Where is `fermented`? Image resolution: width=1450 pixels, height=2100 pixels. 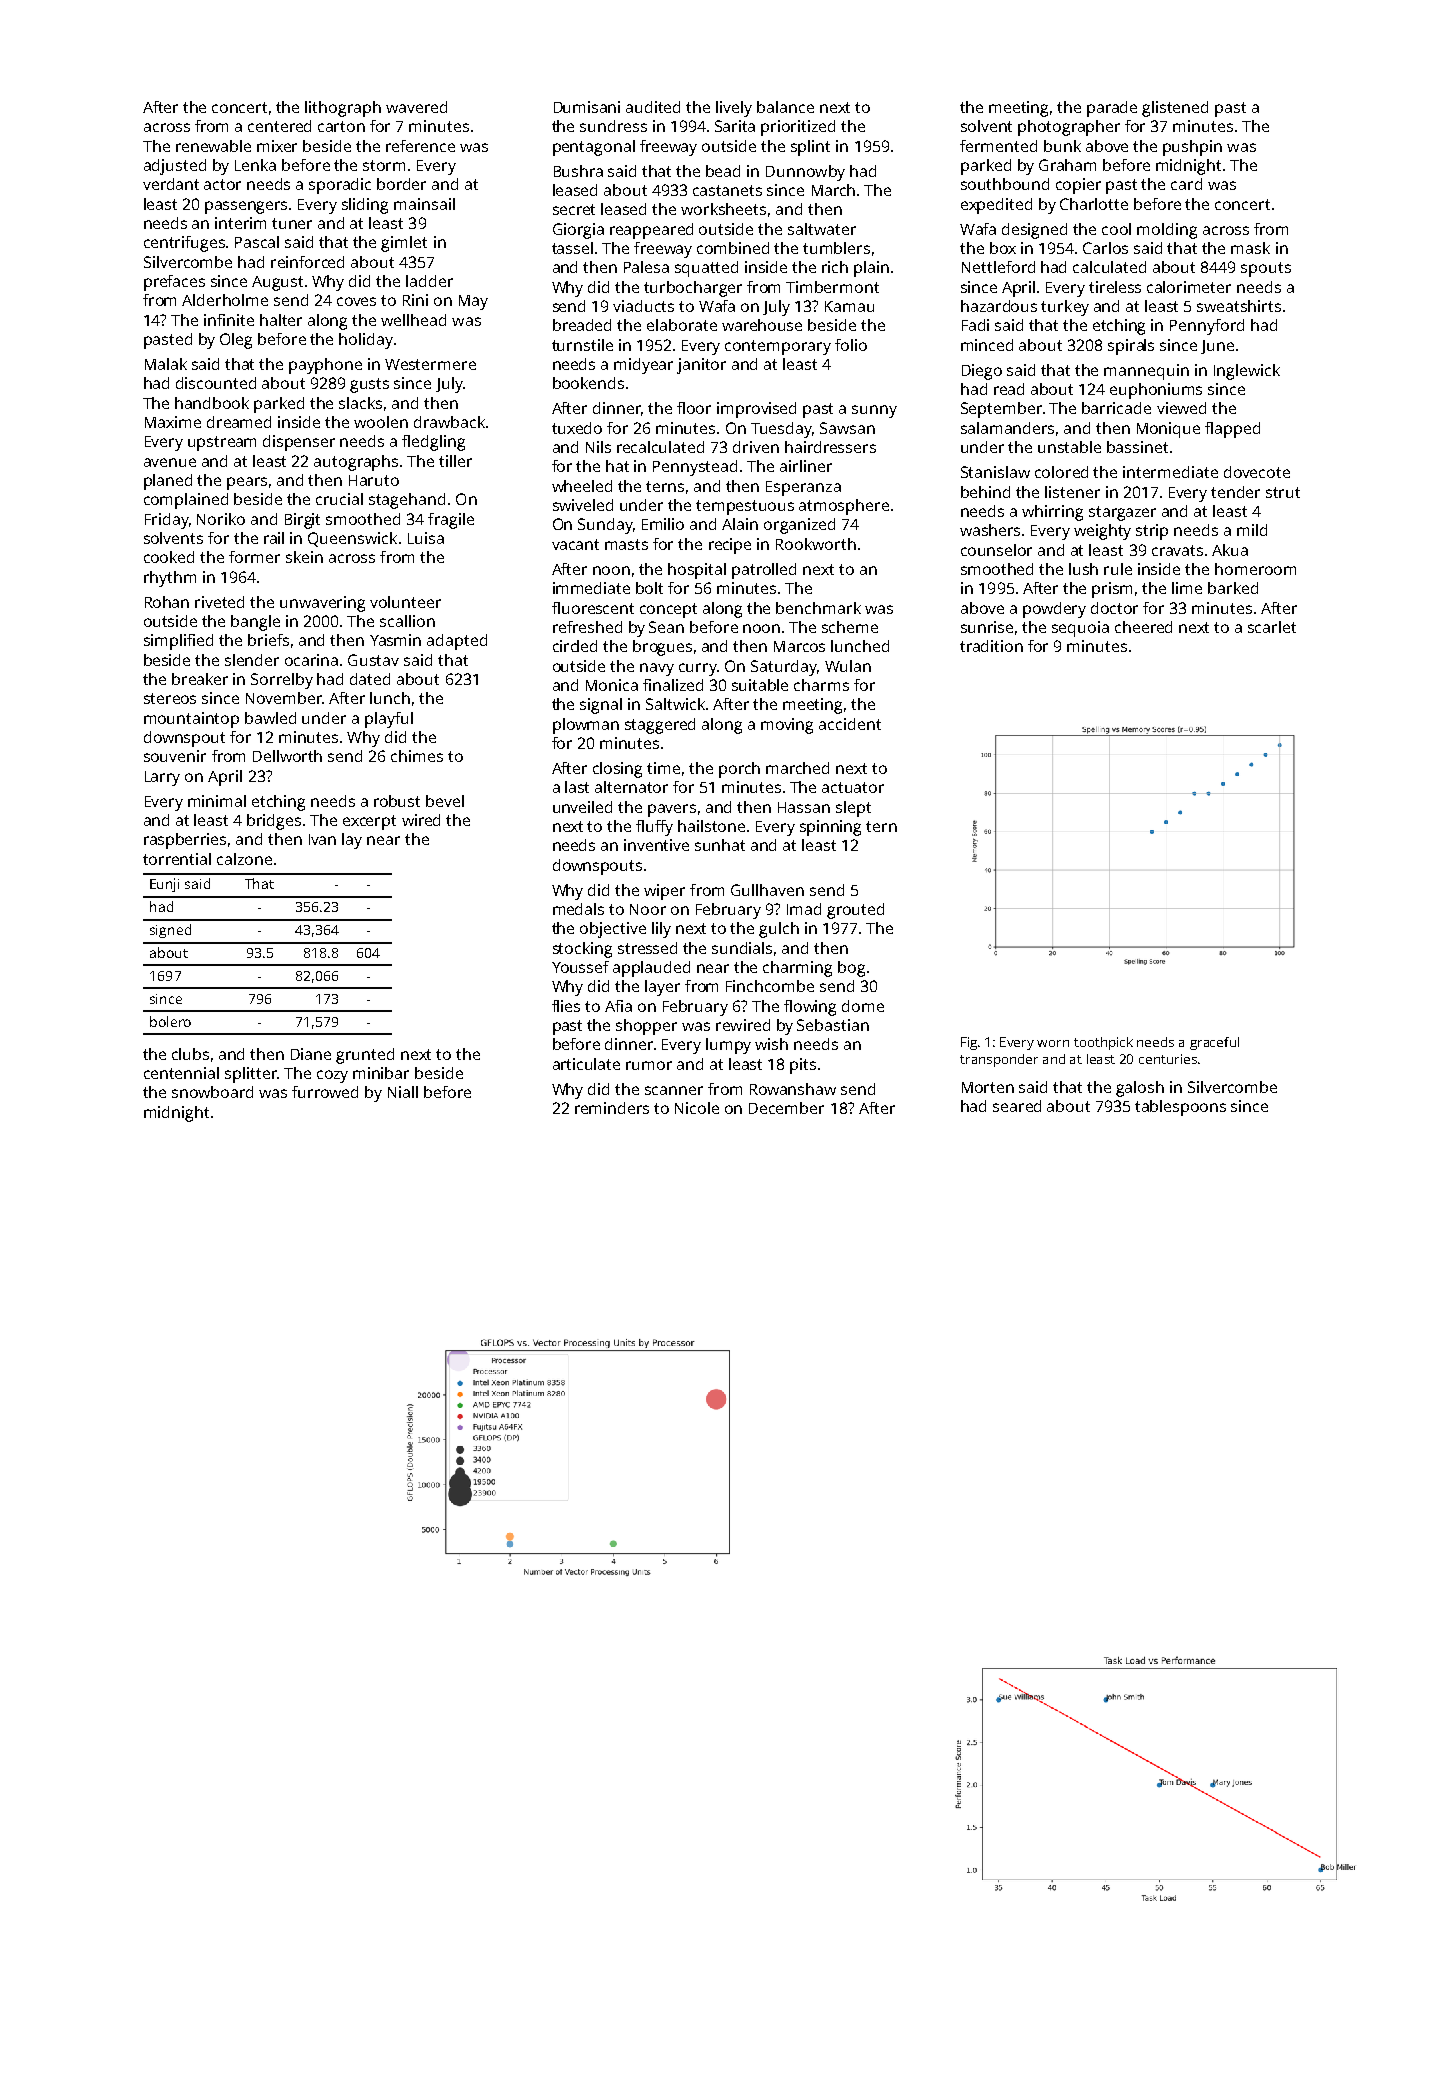
fermented is located at coordinates (998, 146).
